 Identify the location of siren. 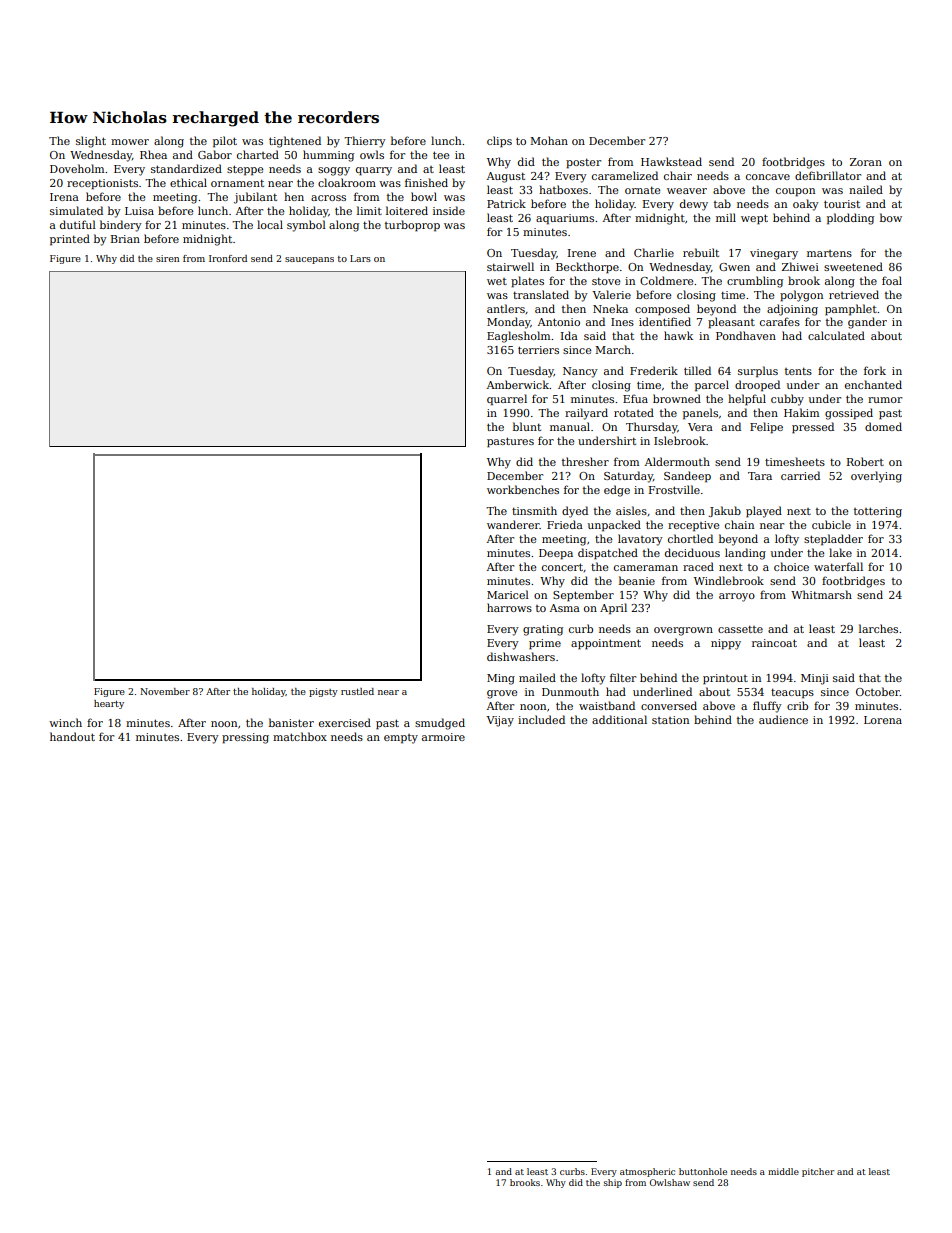
(167, 258).
